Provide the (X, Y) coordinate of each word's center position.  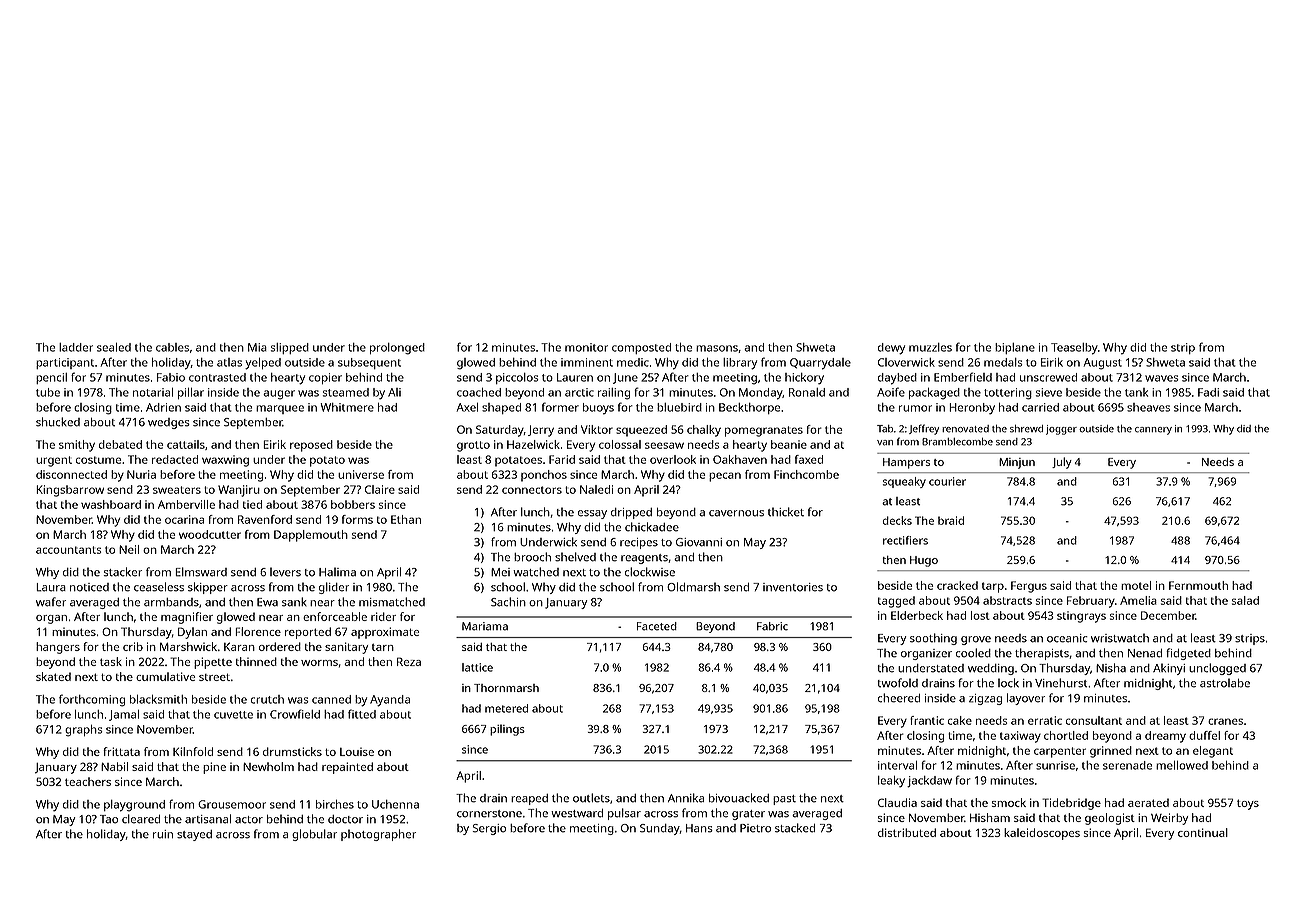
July (1062, 463)
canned (331, 699)
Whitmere (347, 407)
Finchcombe (806, 474)
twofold (897, 683)
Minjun (1017, 463)
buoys (598, 409)
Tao (109, 819)
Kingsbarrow (70, 491)
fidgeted (1188, 654)
